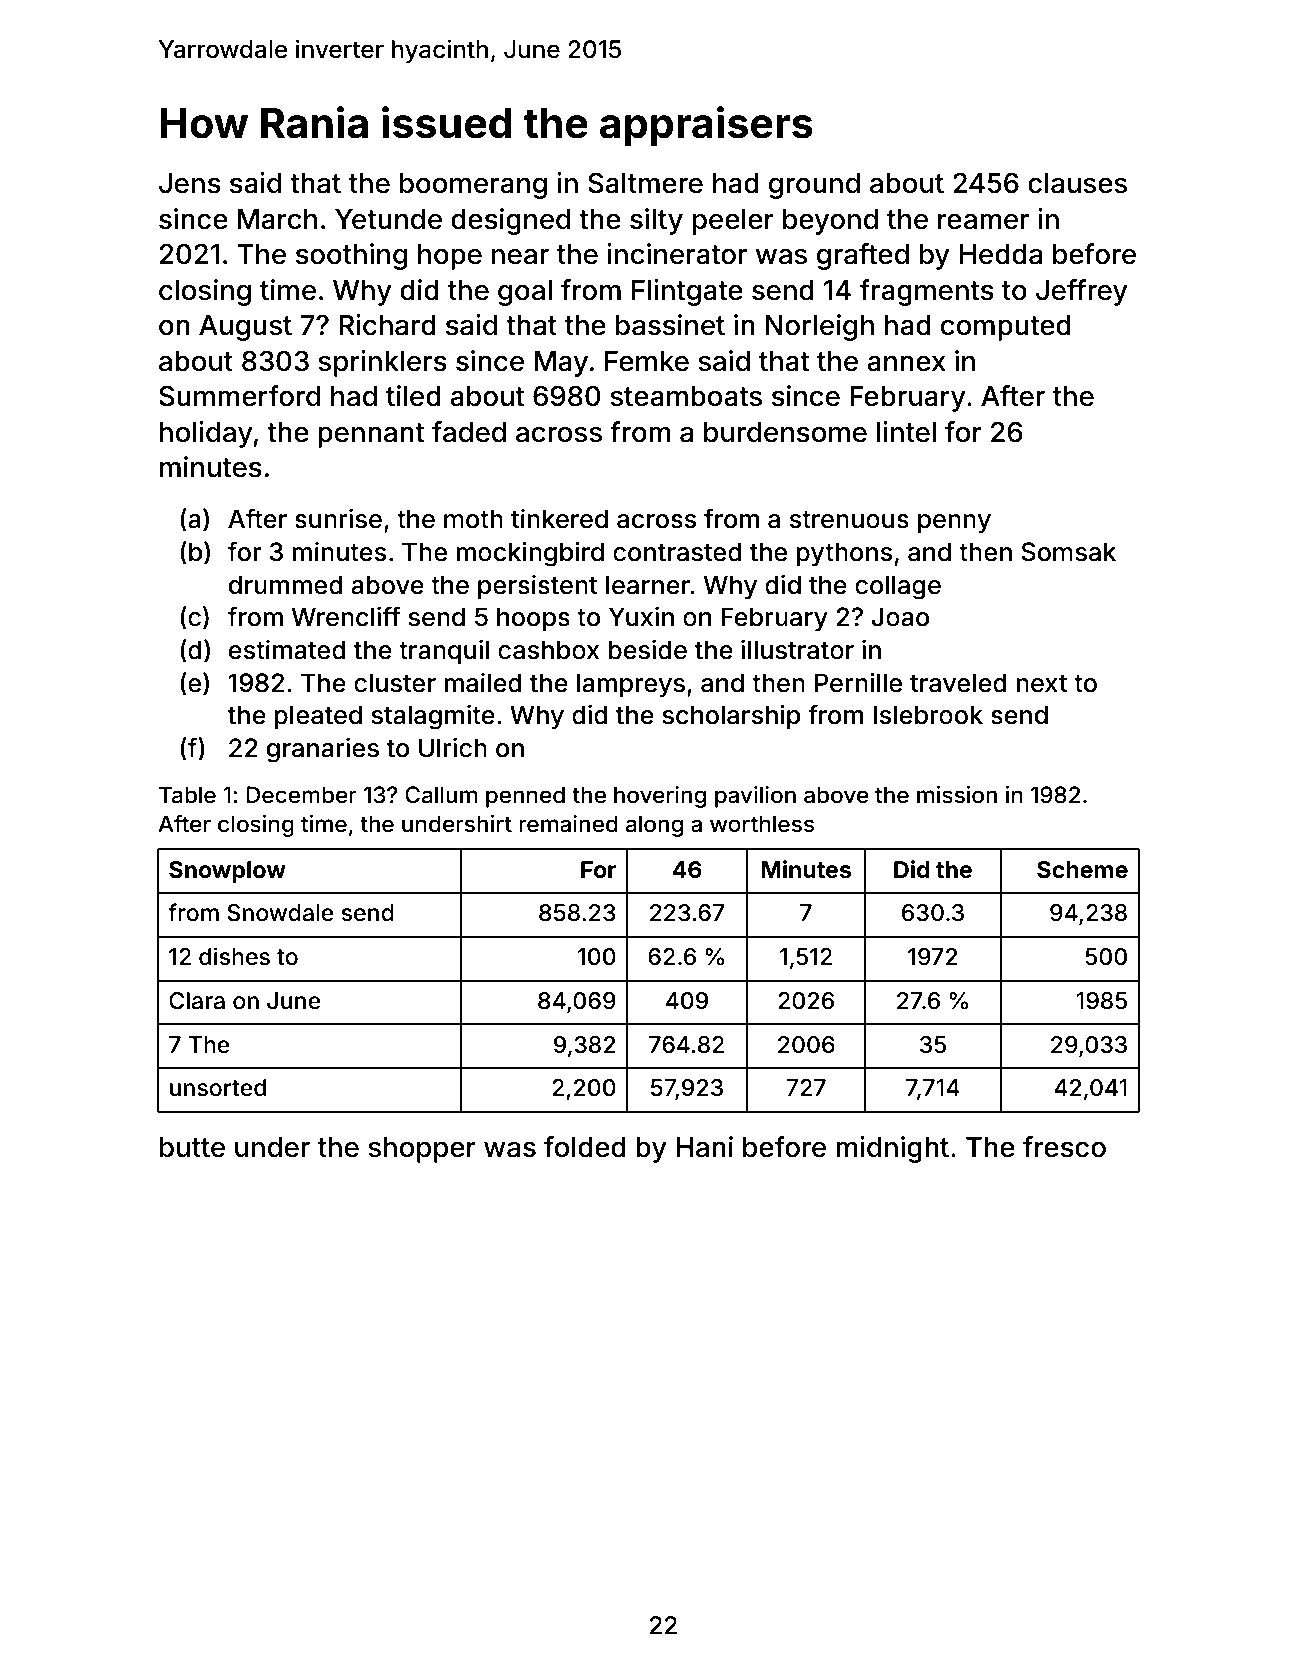 This page has width=1297, height=1678. Describe the element at coordinates (1082, 870) in the page. I see `Scheme` at that location.
